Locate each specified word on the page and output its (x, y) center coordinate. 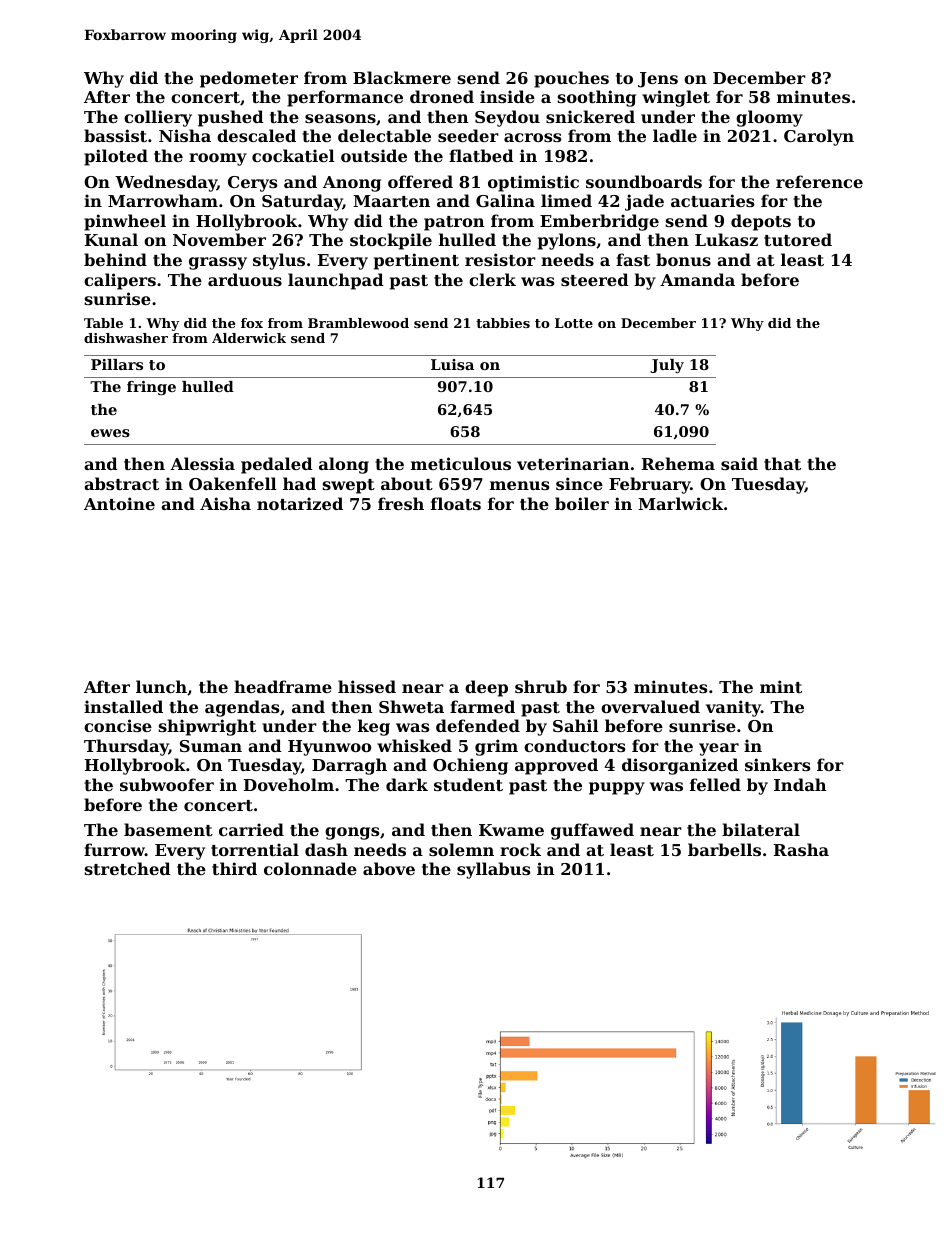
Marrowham (163, 200)
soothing (597, 98)
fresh (401, 503)
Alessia (202, 463)
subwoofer (167, 784)
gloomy (769, 118)
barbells (724, 849)
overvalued (650, 706)
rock (520, 849)
